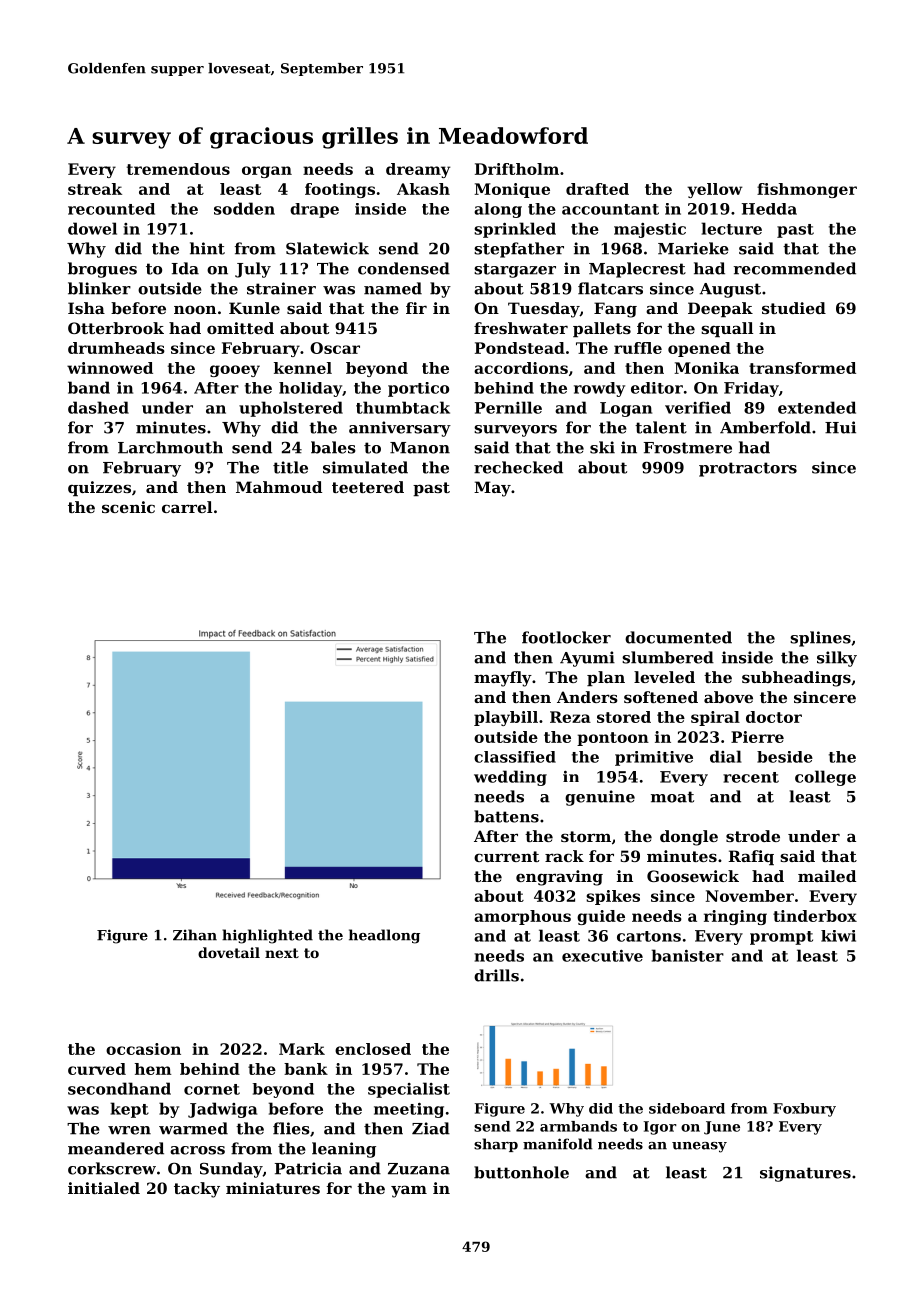 The height and width of the screenshot is (1308, 924). Describe the element at coordinates (506, 816) in the screenshot. I see `battens` at that location.
